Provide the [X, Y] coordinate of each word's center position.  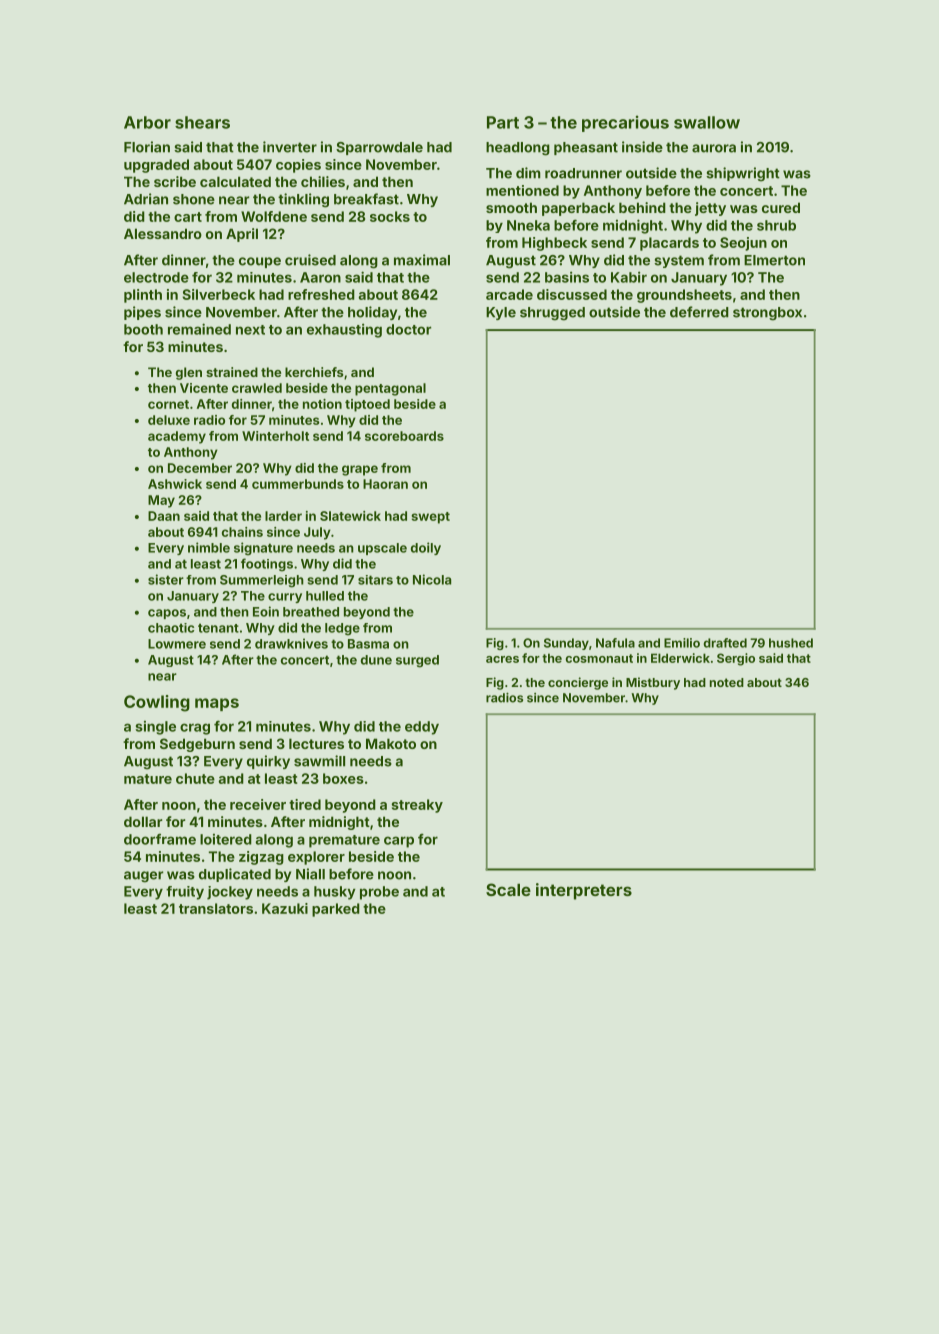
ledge [342, 629]
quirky [268, 762]
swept [430, 518]
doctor [408, 329]
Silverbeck [218, 294]
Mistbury [653, 683]
